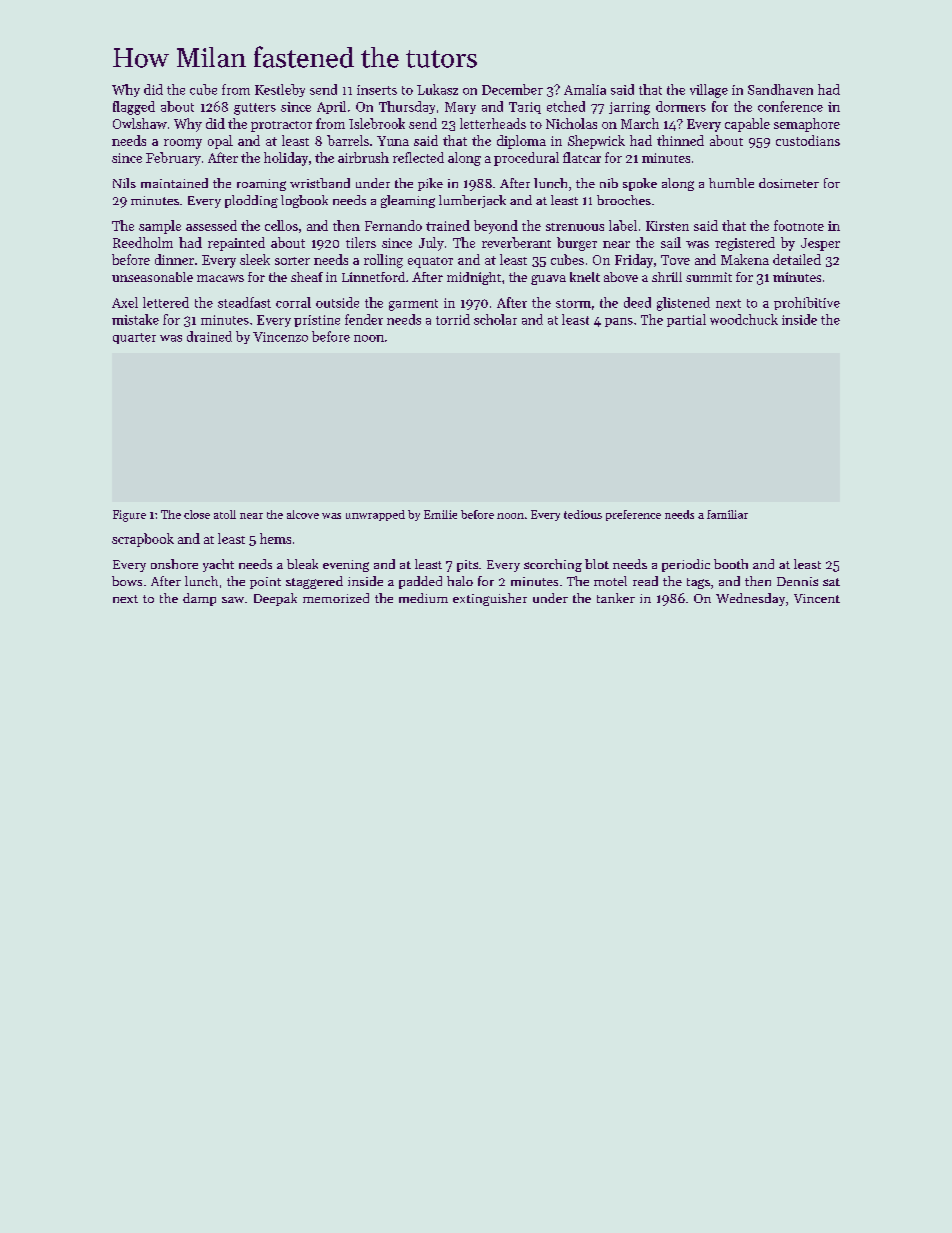 The width and height of the image is (952, 1233). What do you see at coordinates (233, 600) in the image?
I see `saw` at bounding box center [233, 600].
